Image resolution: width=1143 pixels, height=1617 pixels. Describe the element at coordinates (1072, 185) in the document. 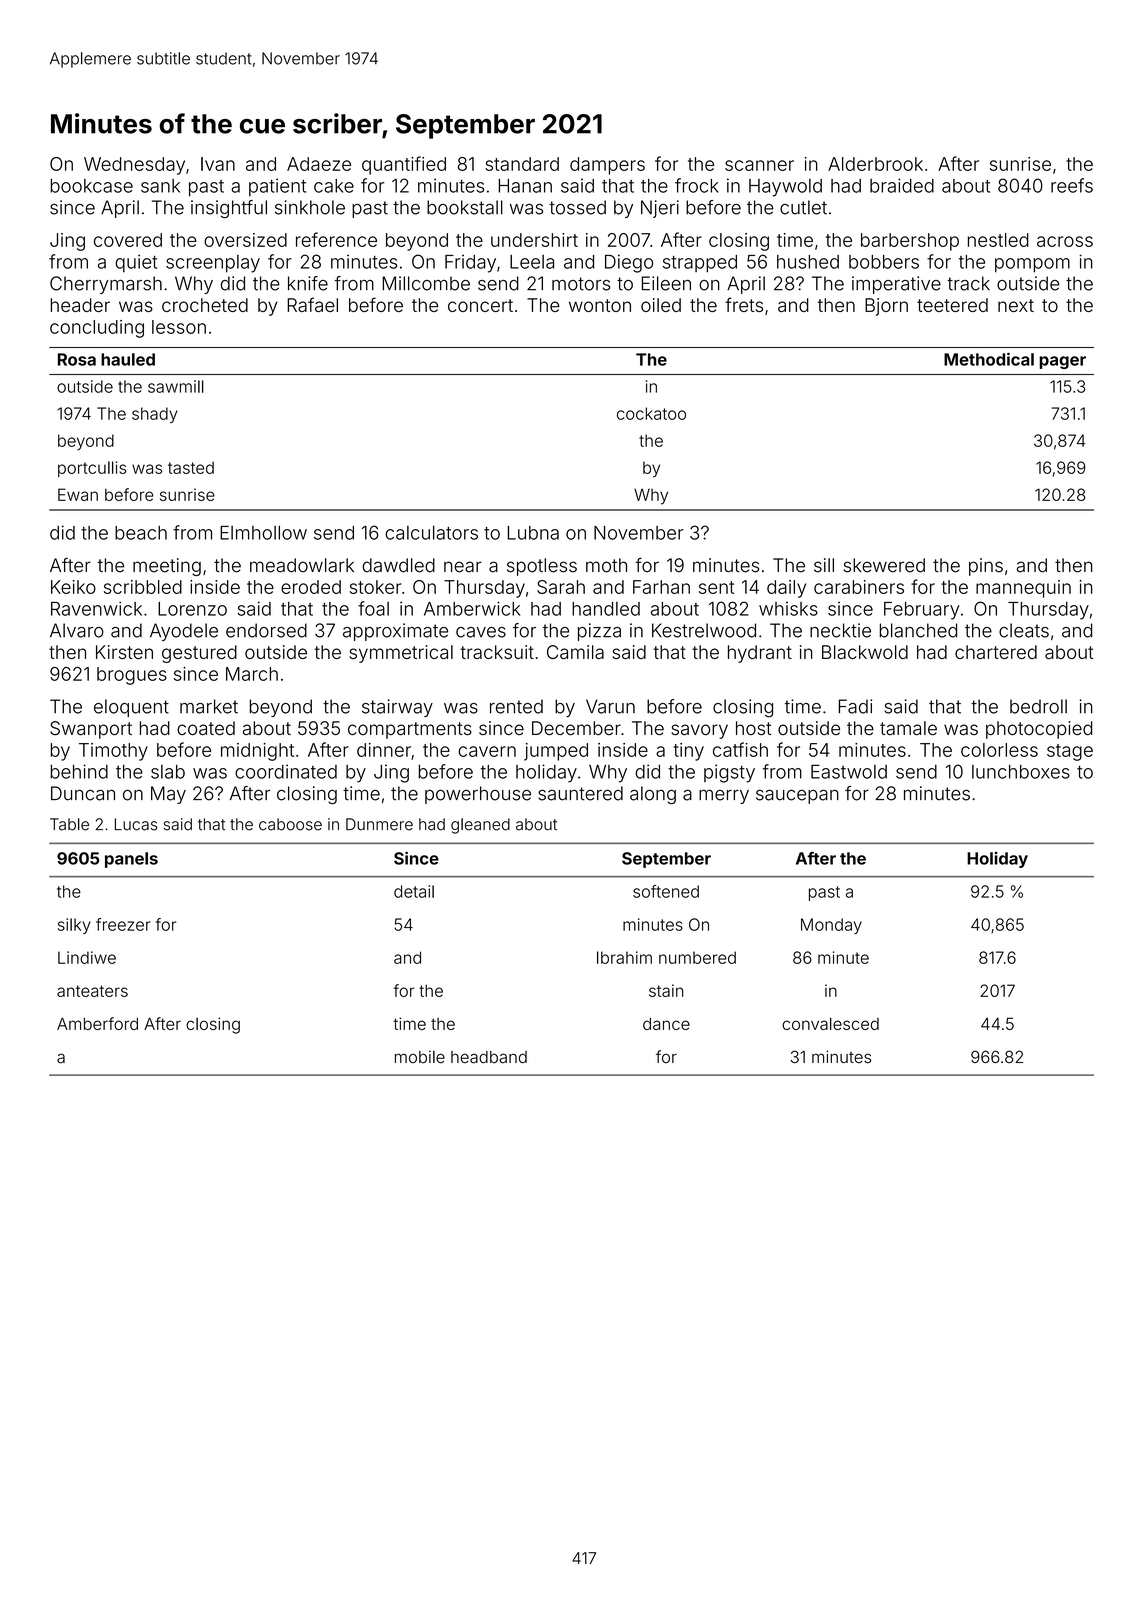

I see `reefs` at that location.
